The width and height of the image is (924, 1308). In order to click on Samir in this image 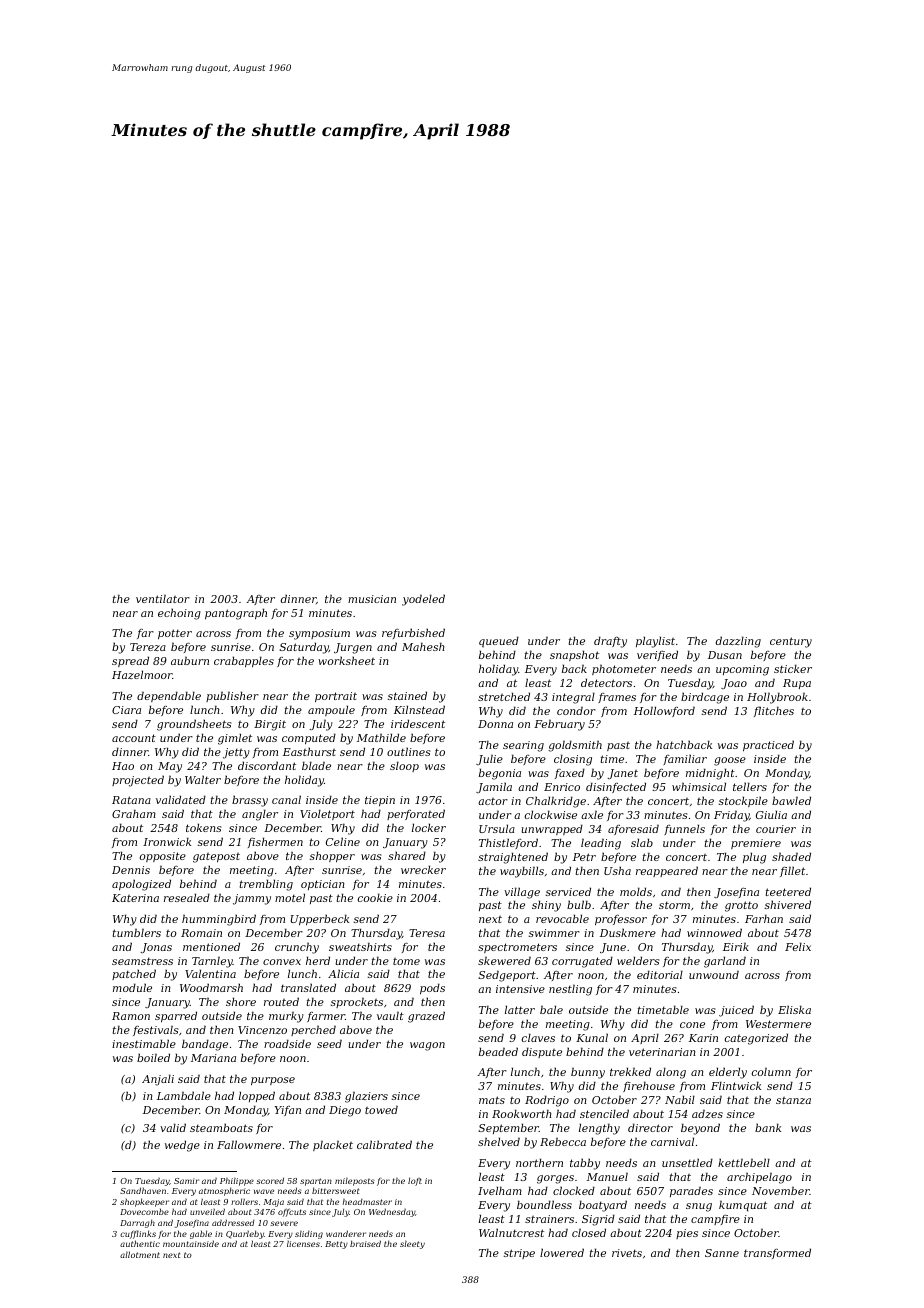, I will do `click(186, 1181)`.
